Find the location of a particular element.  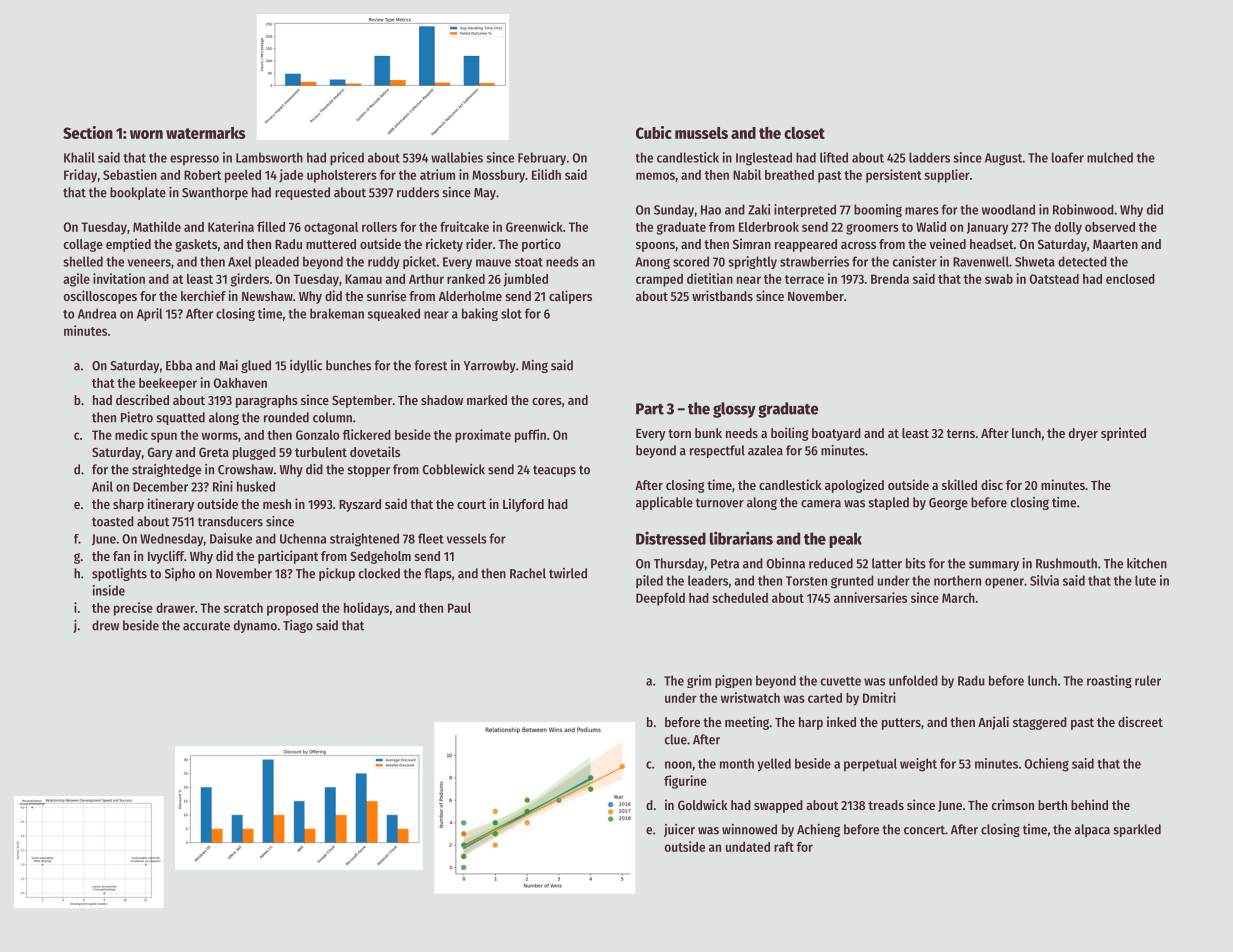

drawer is located at coordinates (175, 608).
